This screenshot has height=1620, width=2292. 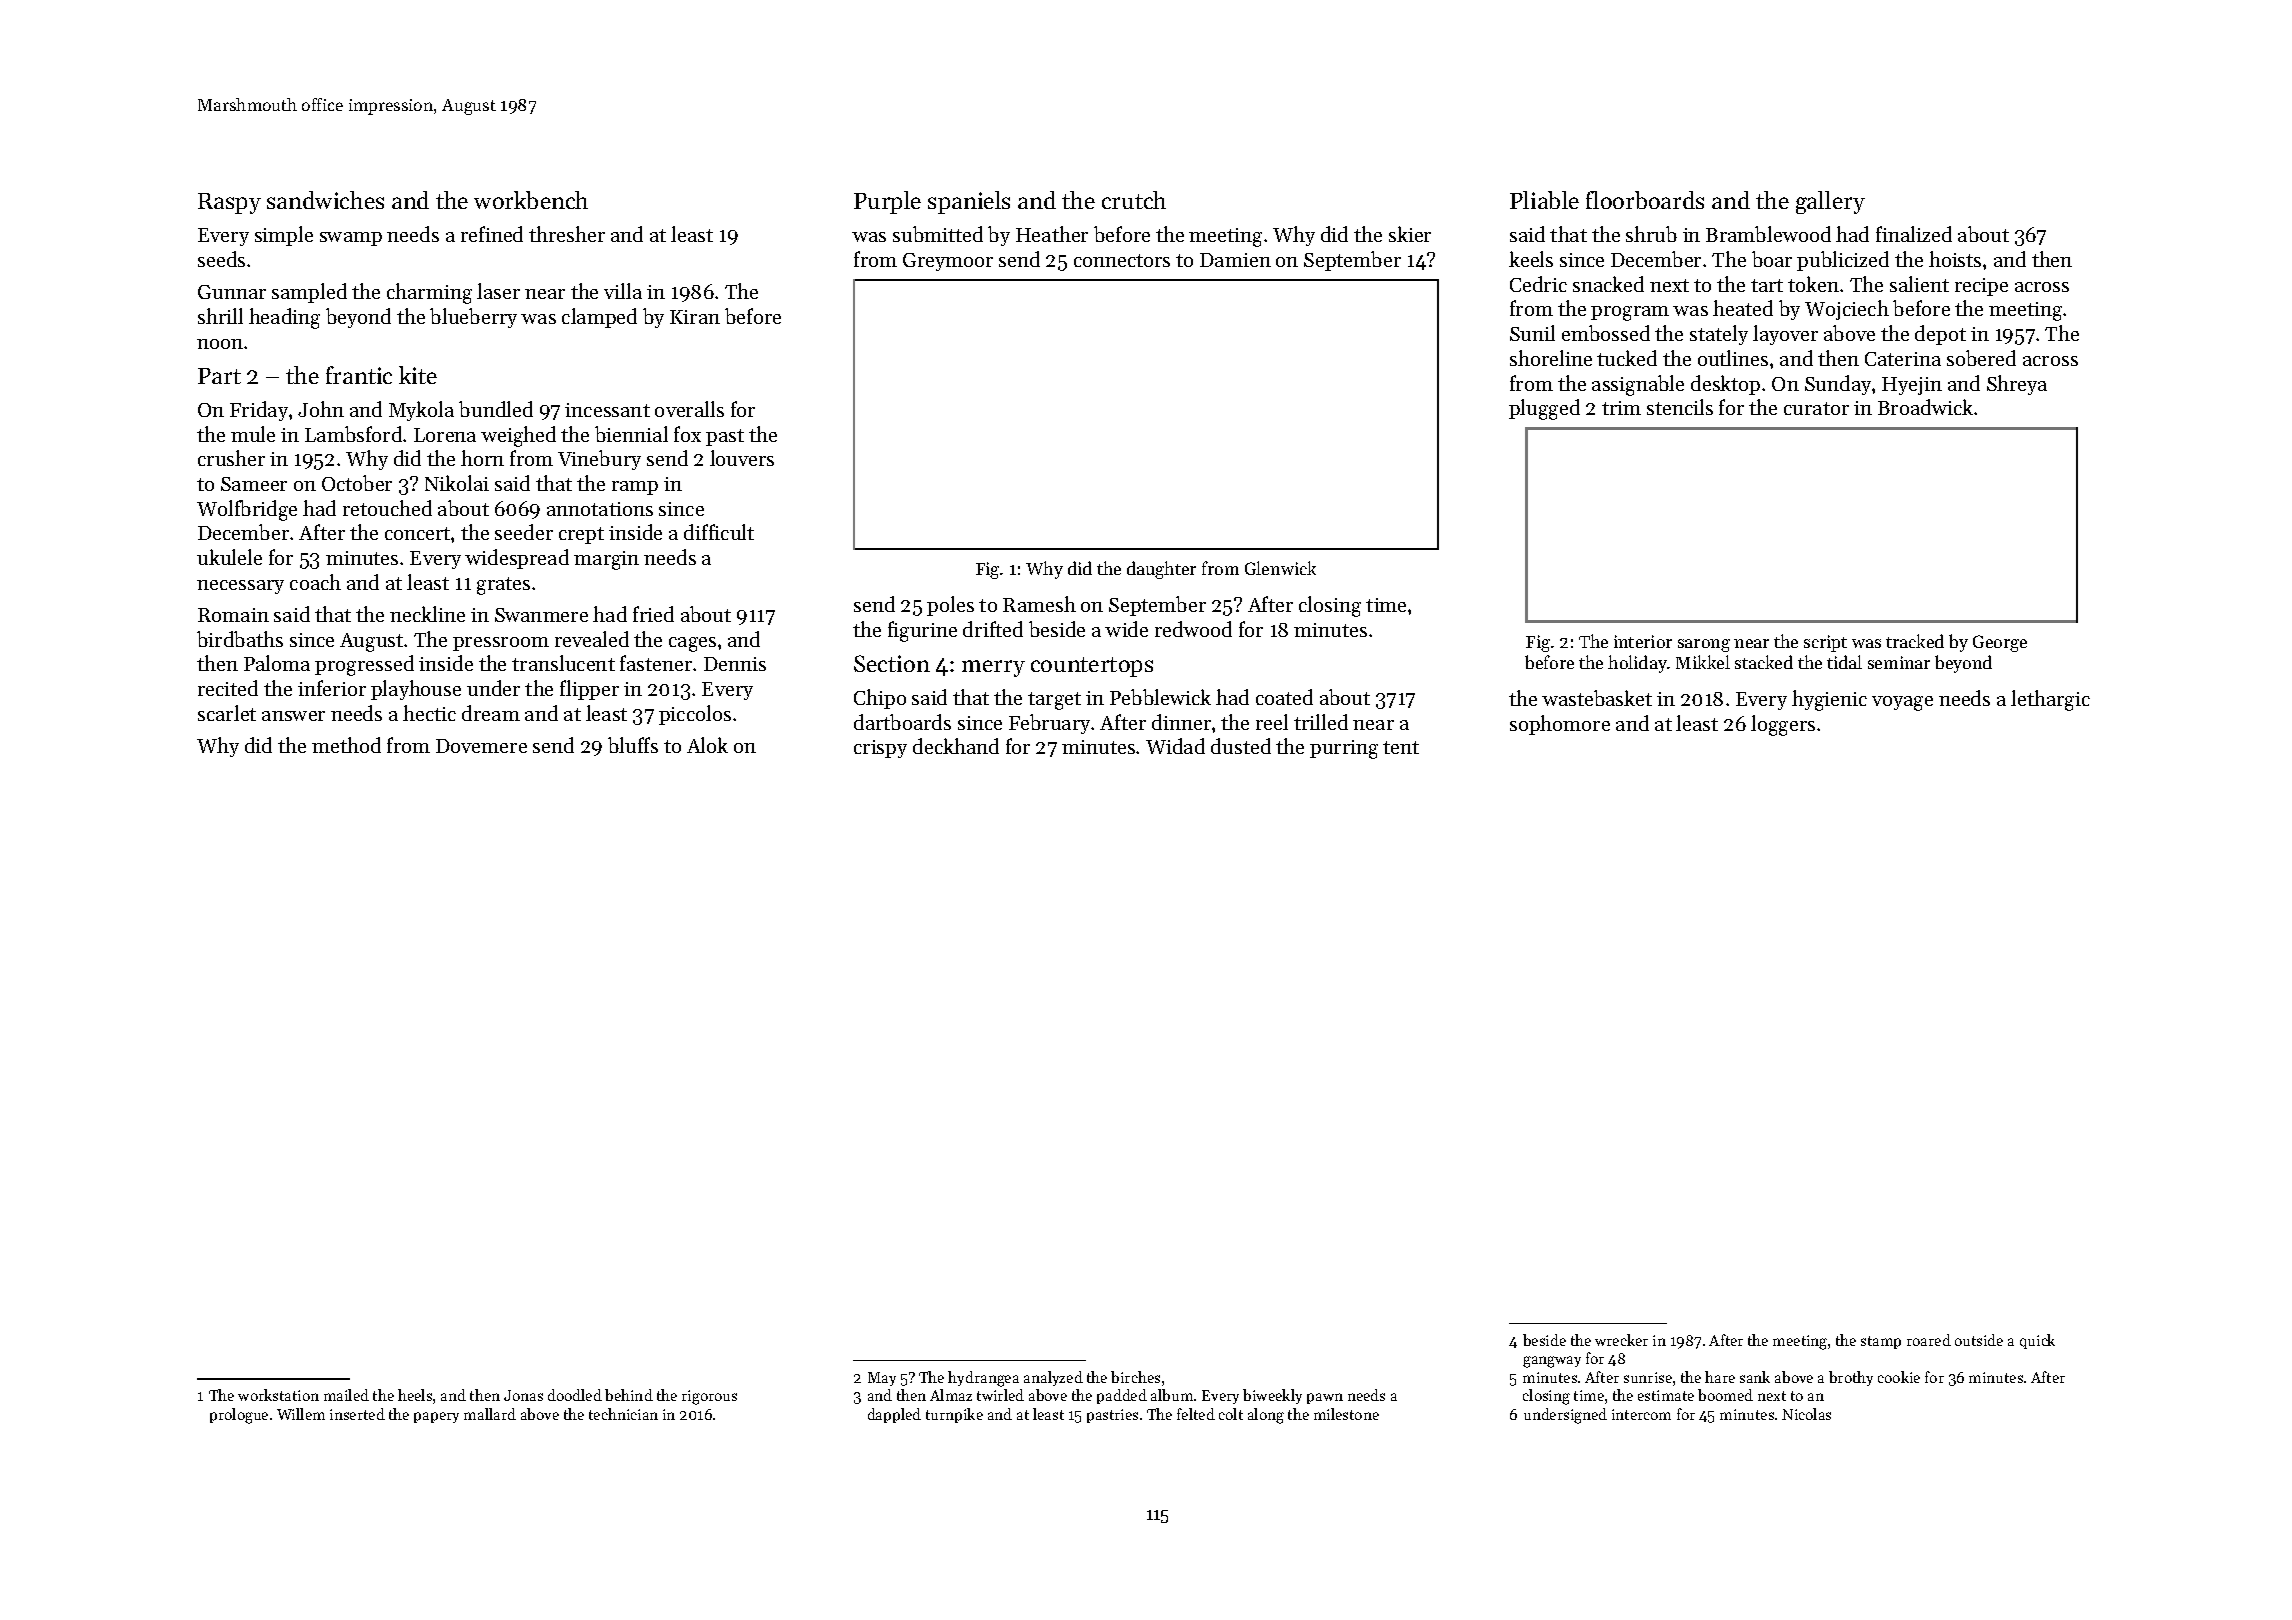 What do you see at coordinates (956, 746) in the screenshot?
I see `deckhand` at bounding box center [956, 746].
